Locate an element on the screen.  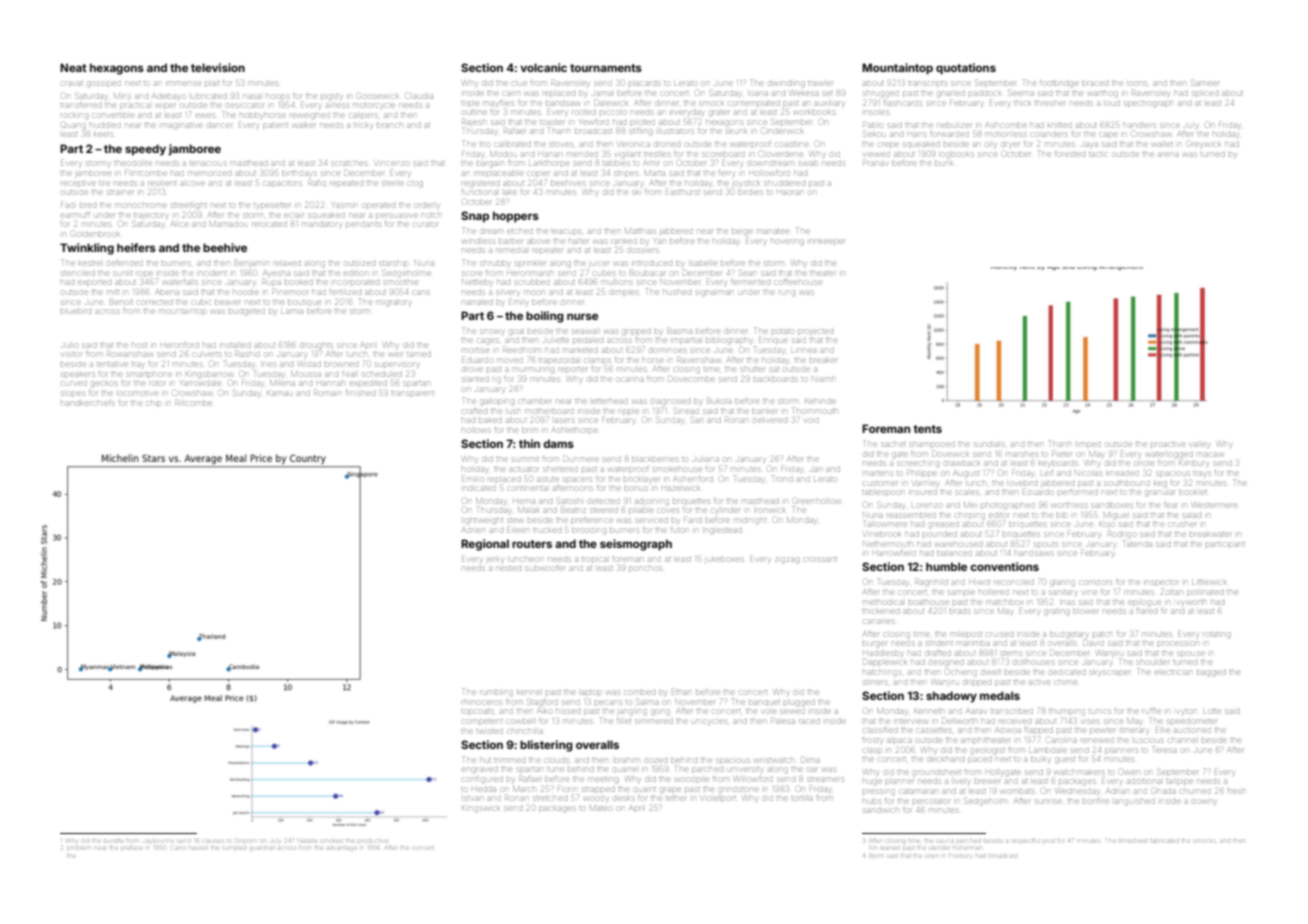
quotations is located at coordinates (966, 69).
